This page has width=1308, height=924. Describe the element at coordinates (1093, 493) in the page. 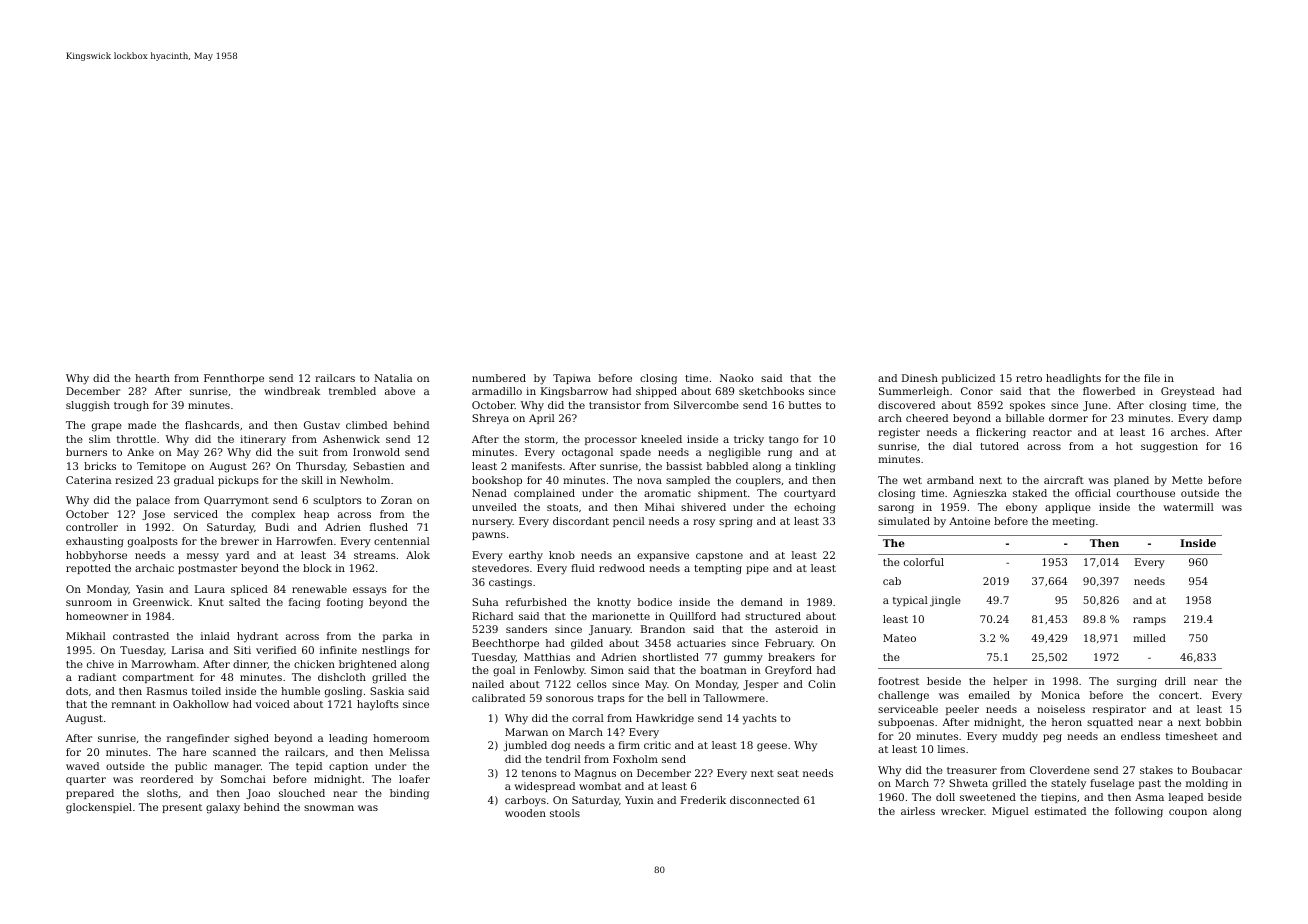

I see `official` at that location.
